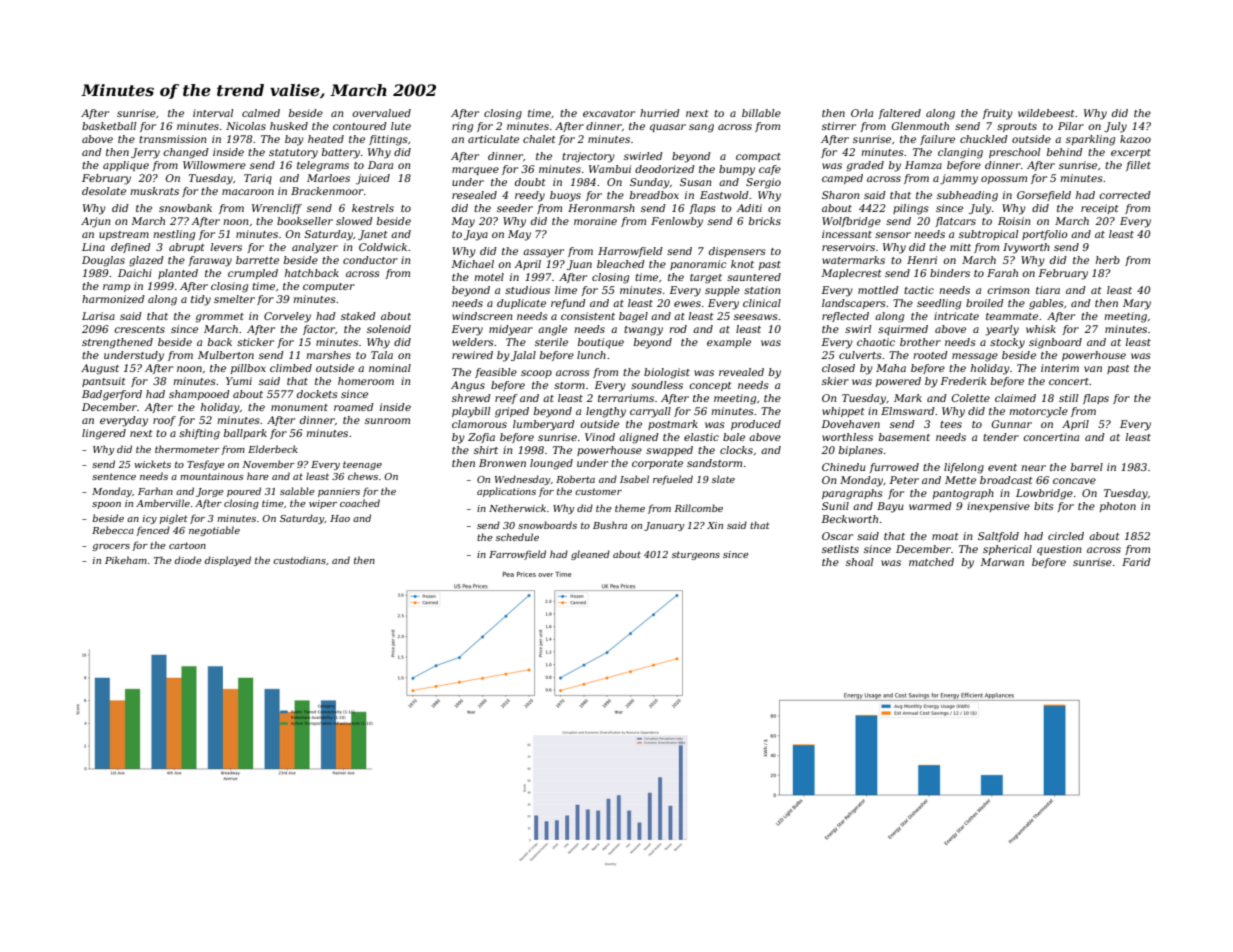  What do you see at coordinates (472, 264) in the screenshot?
I see `Michael` at bounding box center [472, 264].
